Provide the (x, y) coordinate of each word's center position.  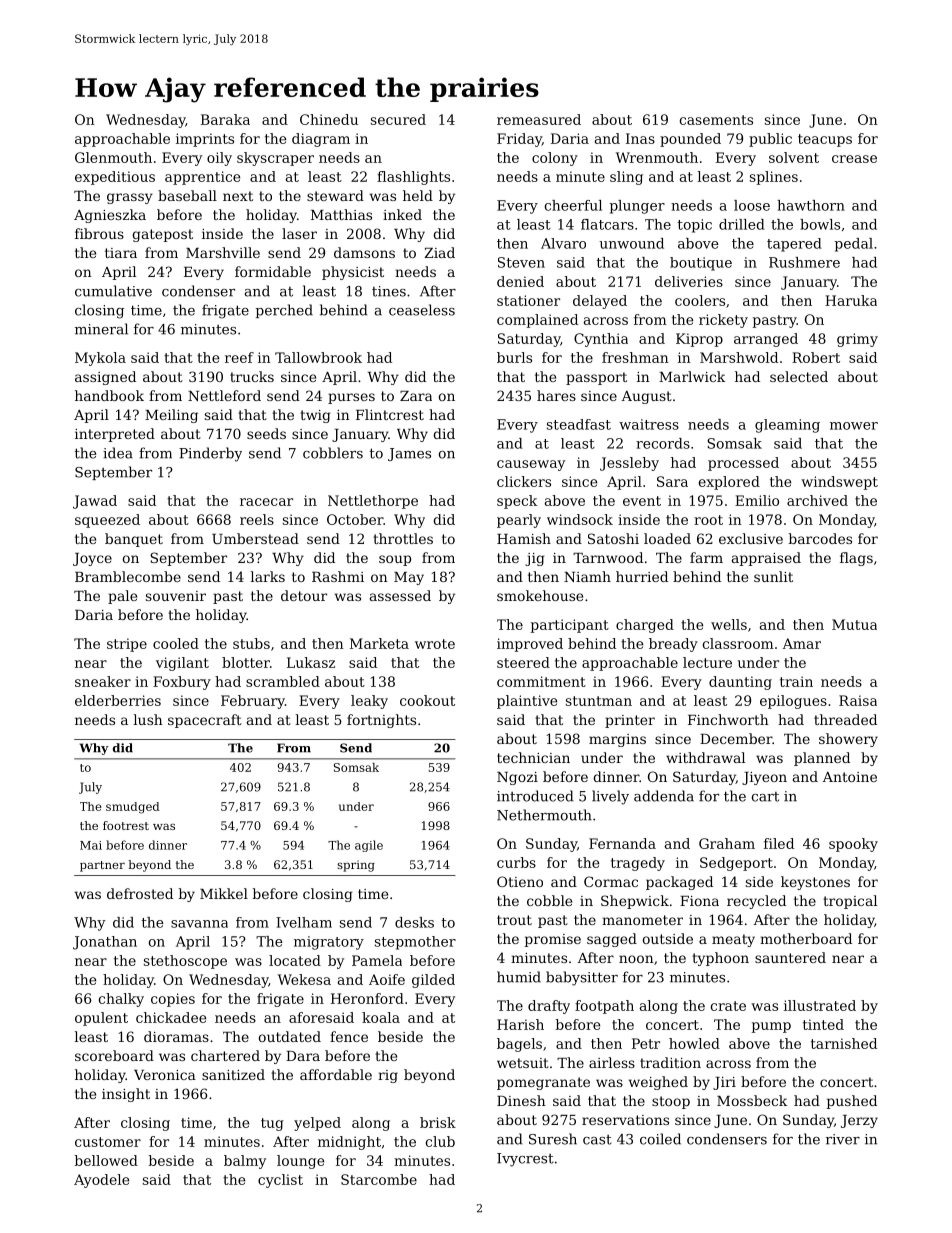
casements (716, 120)
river (843, 1139)
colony (555, 159)
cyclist (280, 1181)
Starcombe (379, 1179)
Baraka (225, 119)
